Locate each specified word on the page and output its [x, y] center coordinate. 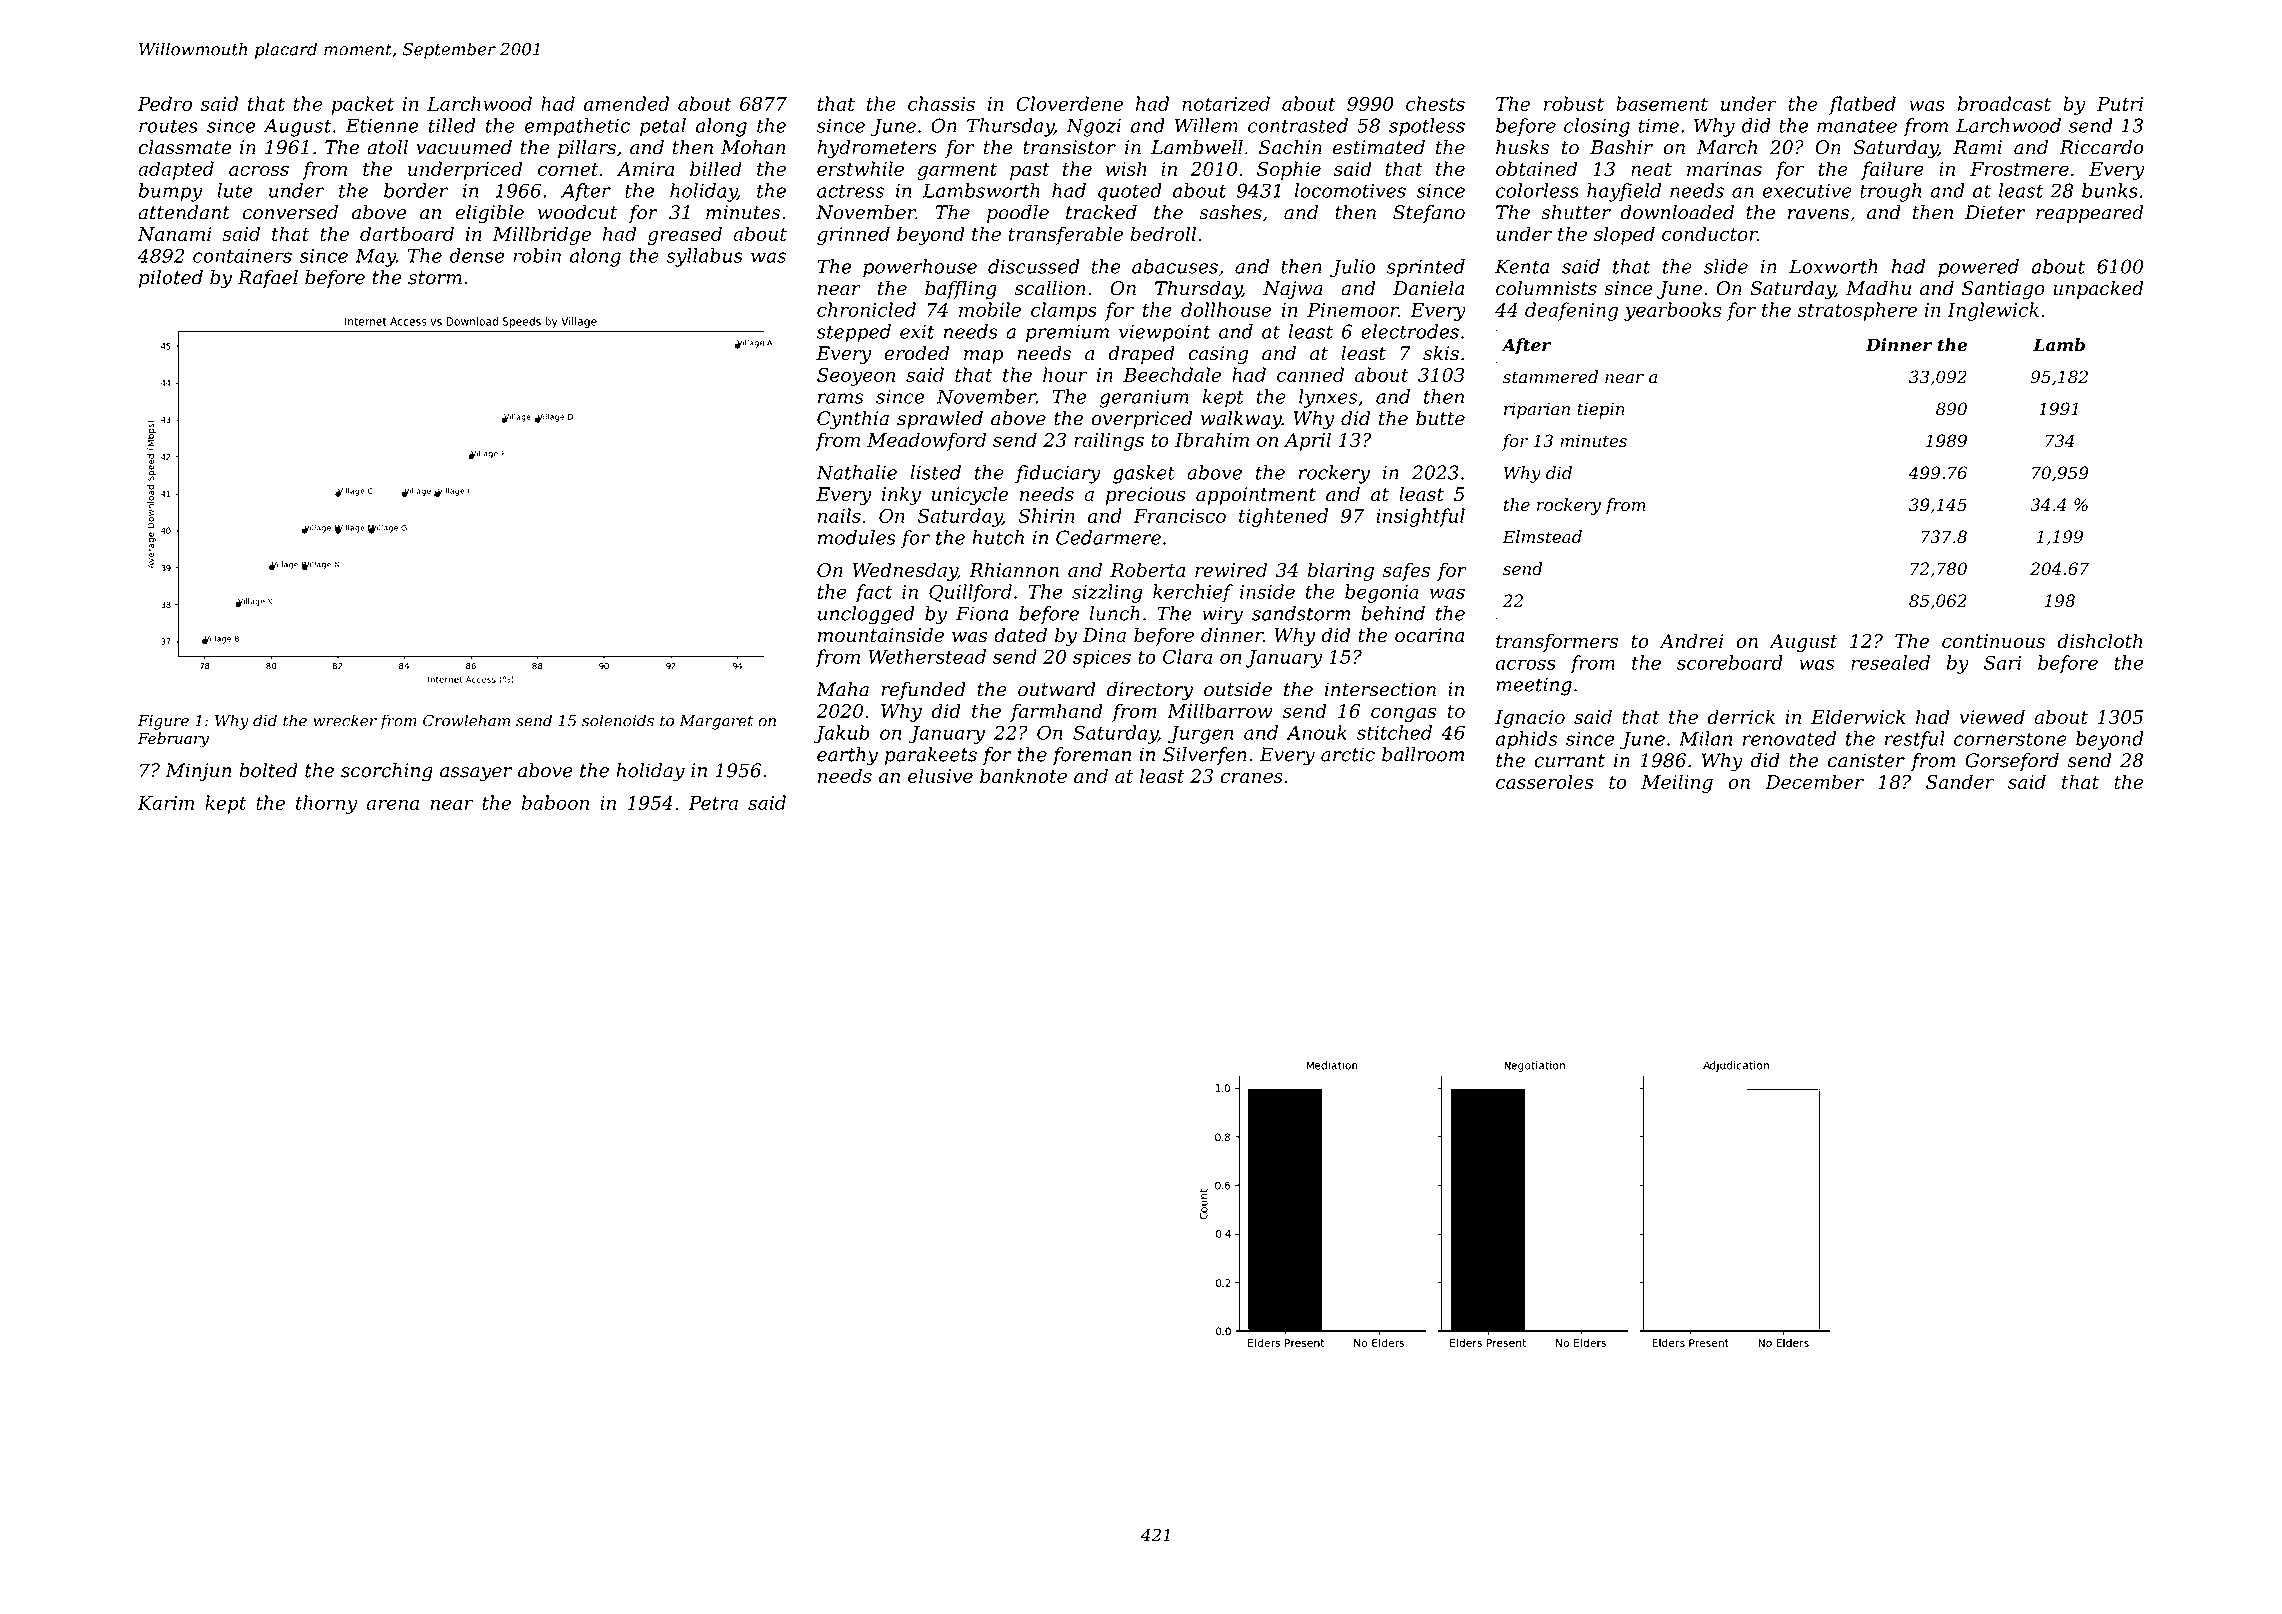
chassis [941, 103]
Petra [713, 803]
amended [626, 103]
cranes [1252, 778]
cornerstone [2010, 739]
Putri [2120, 104]
